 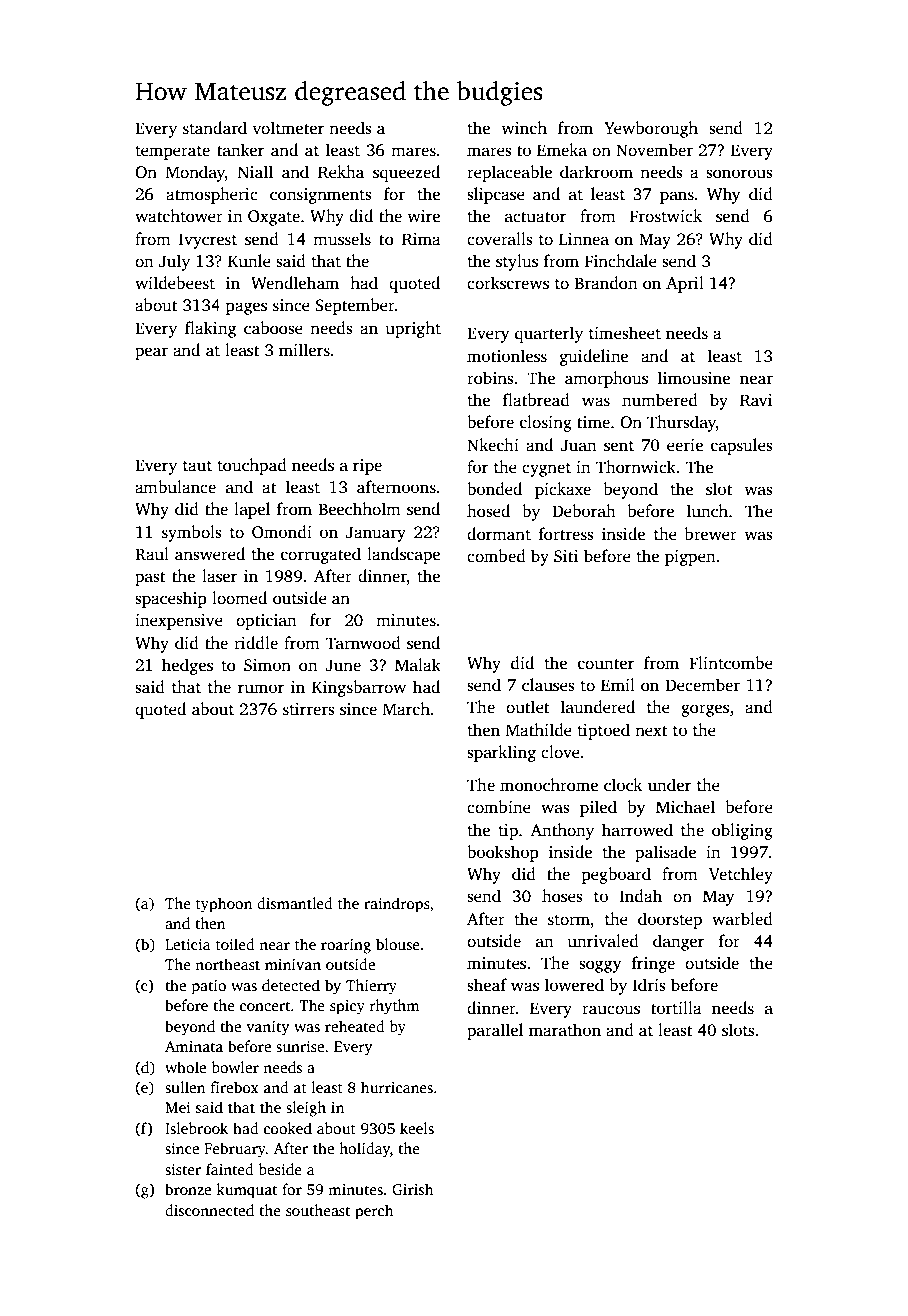 What do you see at coordinates (376, 534) in the image?
I see `January` at bounding box center [376, 534].
